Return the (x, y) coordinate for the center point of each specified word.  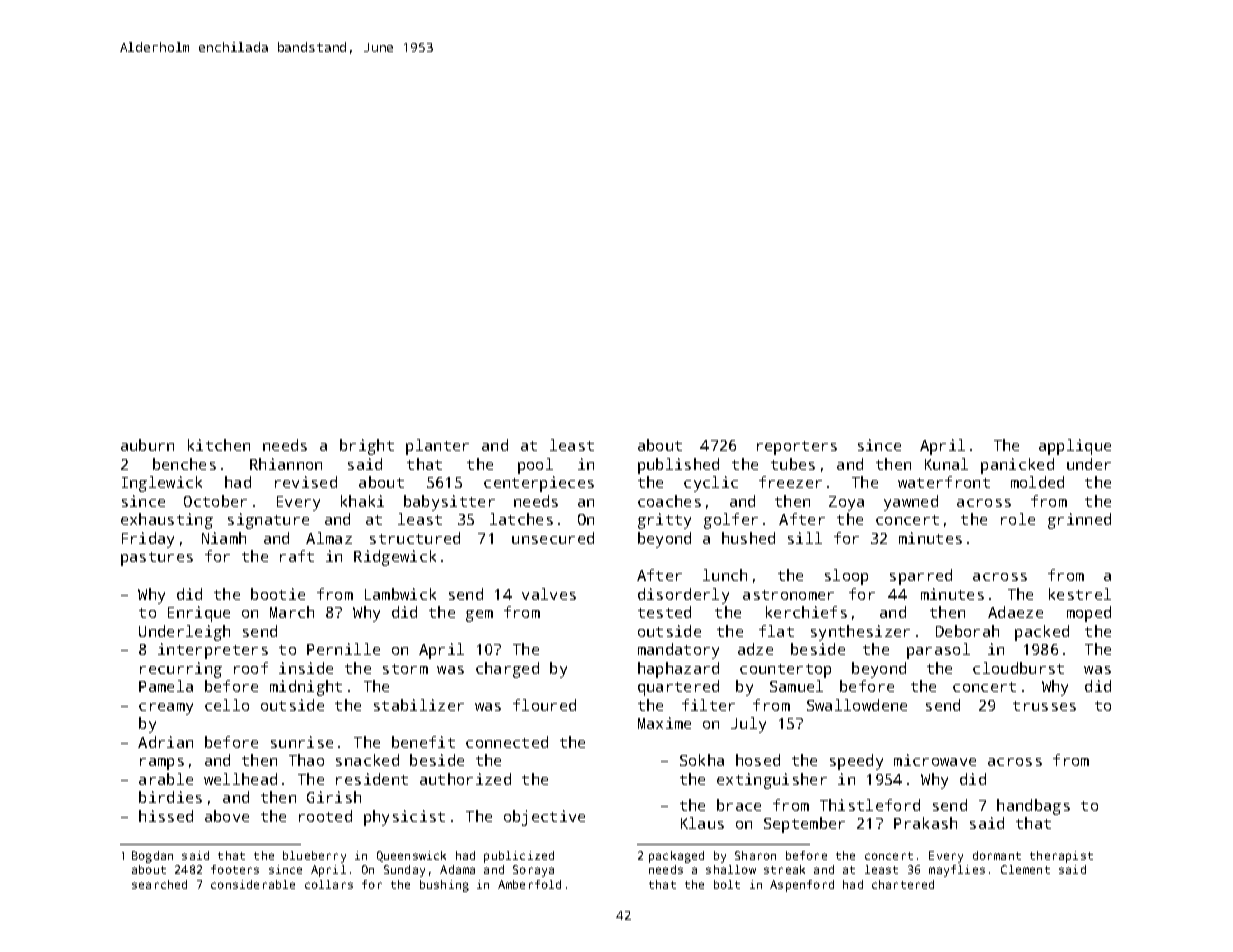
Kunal (946, 464)
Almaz (329, 538)
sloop (846, 577)
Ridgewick (395, 558)
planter (437, 447)
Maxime (664, 723)
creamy (166, 709)
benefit (423, 742)
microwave (935, 760)
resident (372, 779)
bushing (444, 886)
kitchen (219, 445)
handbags (1033, 807)
